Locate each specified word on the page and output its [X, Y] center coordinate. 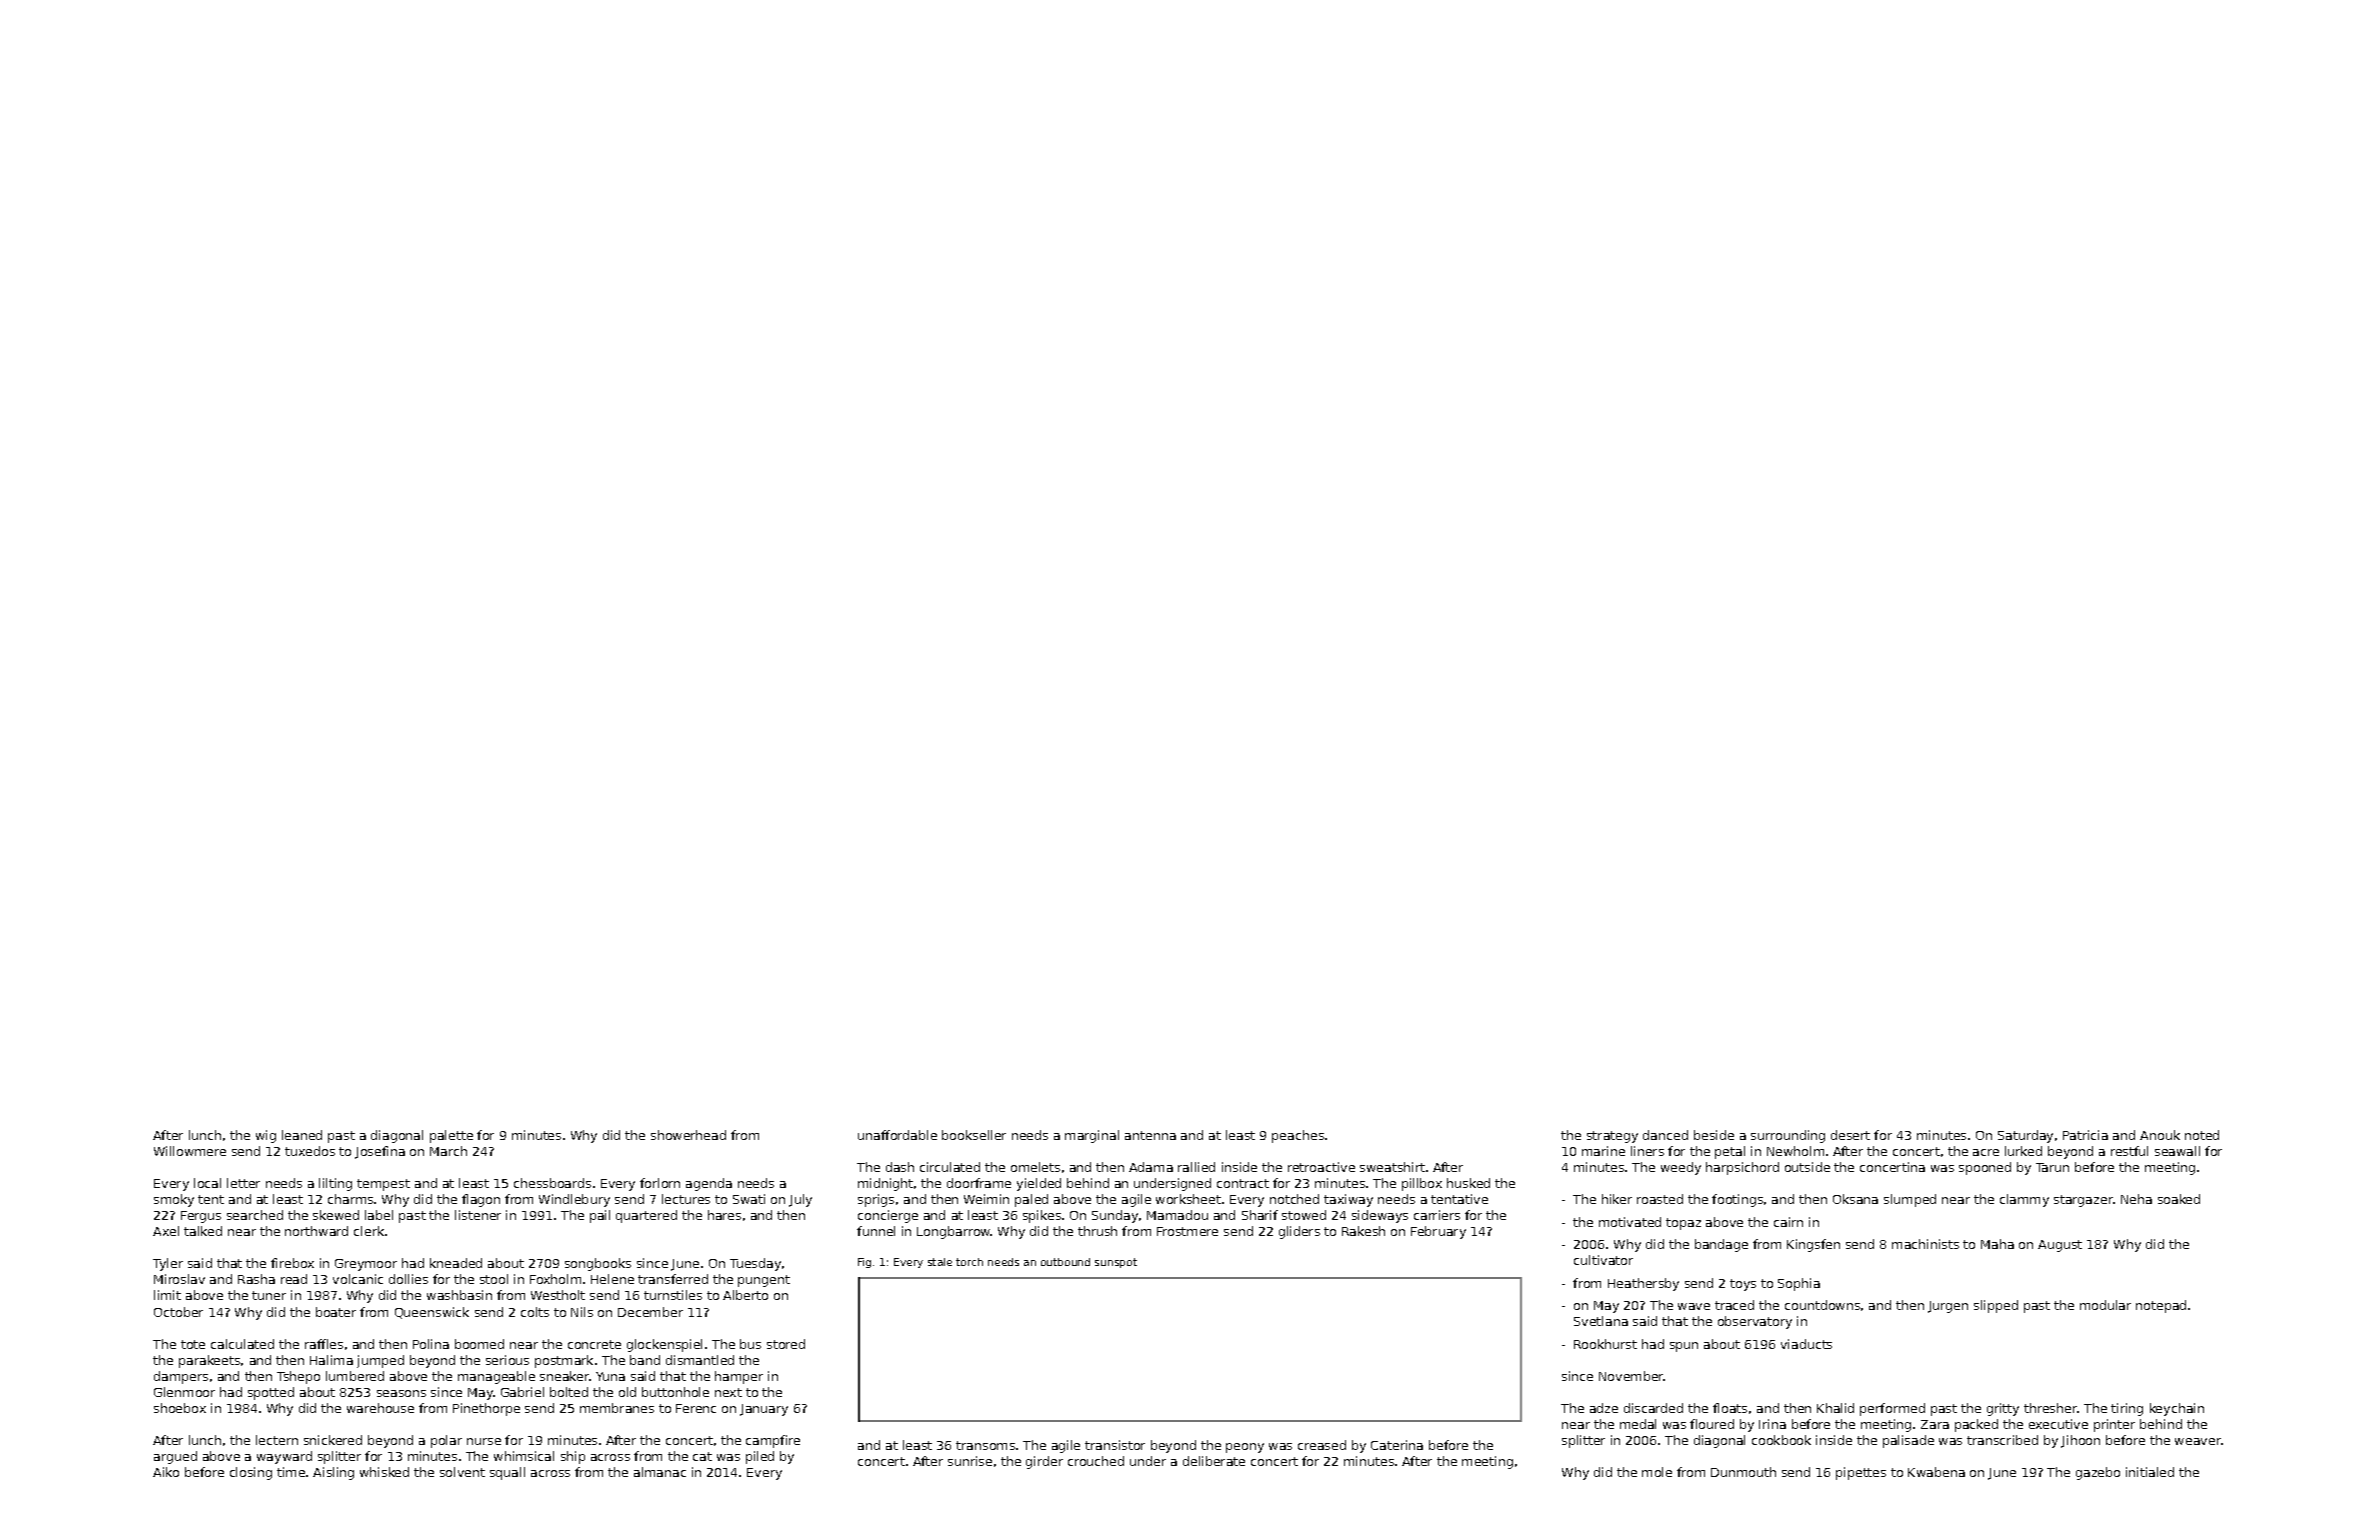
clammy [2024, 1200]
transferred [673, 1279]
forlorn [660, 1183]
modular [2105, 1305]
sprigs [876, 1200]
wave [1694, 1306]
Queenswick [432, 1313]
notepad [2161, 1306]
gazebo [2098, 1473]
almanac [660, 1472]
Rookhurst [1605, 1344]
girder [1044, 1462]
